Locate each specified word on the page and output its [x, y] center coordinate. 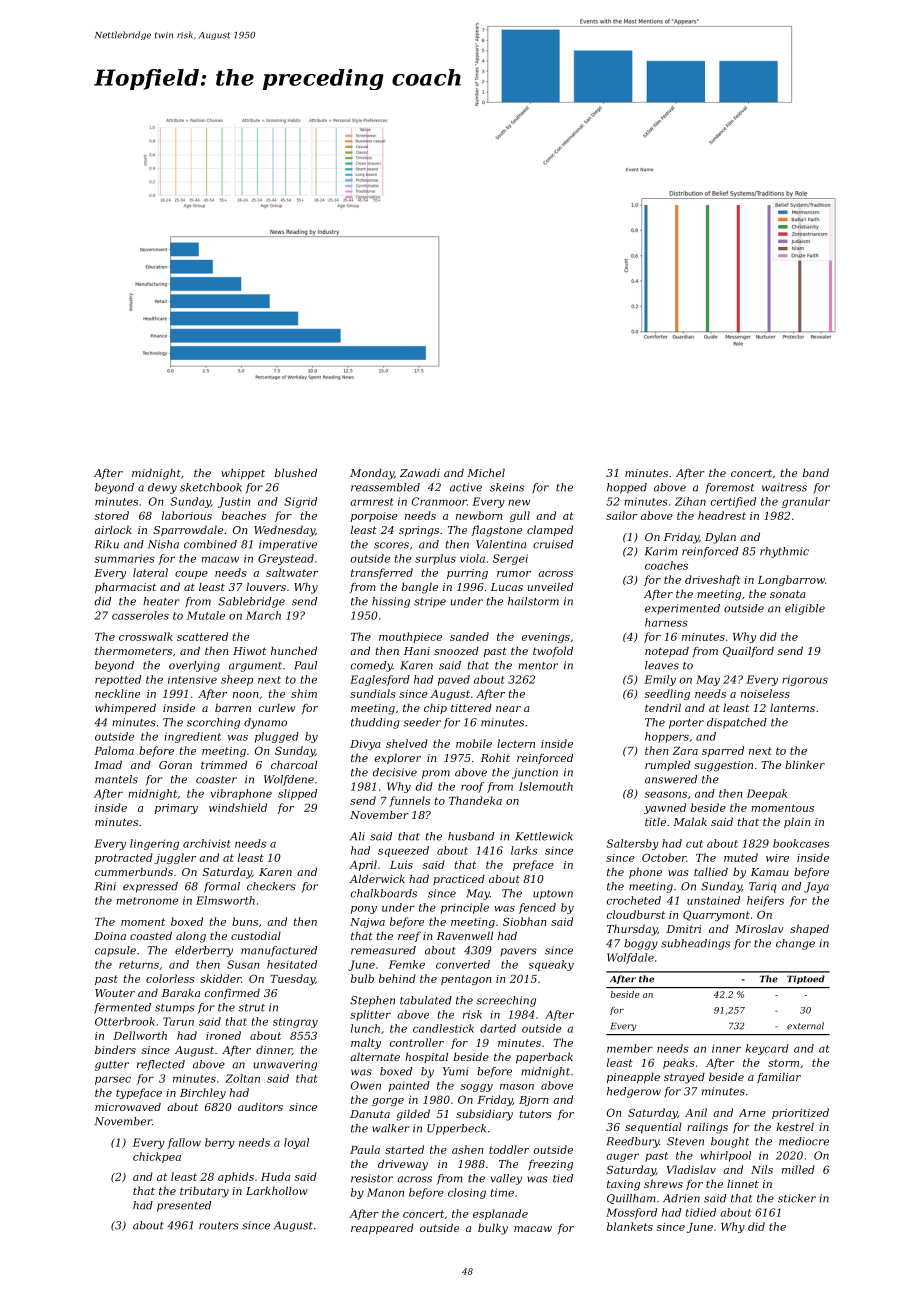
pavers [518, 952]
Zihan [690, 501]
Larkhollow [277, 1190]
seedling [667, 694]
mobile [474, 743]
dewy [162, 488]
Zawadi [420, 472]
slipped [297, 794]
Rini [105, 886]
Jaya [816, 887]
